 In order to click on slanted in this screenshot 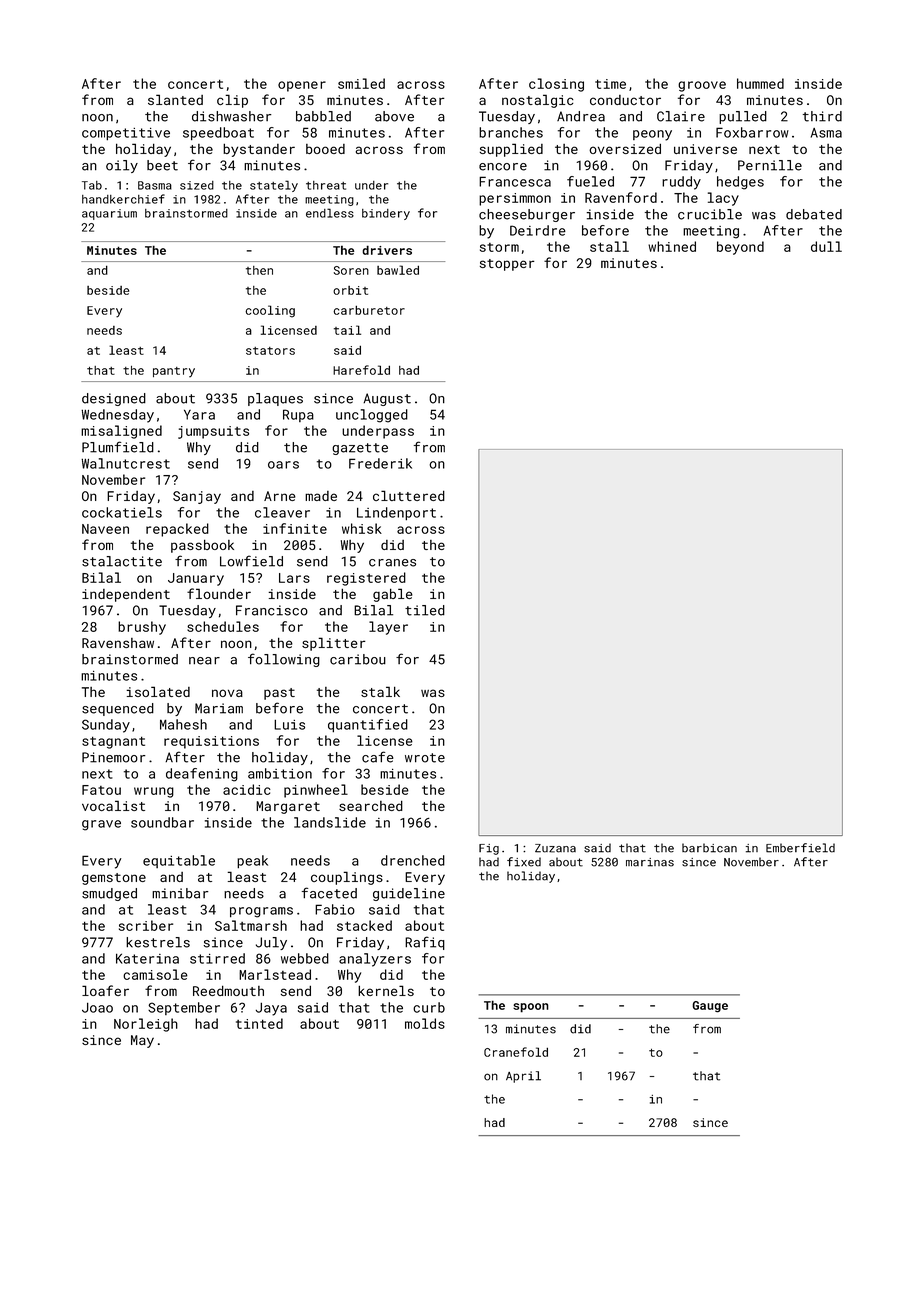, I will do `click(175, 99)`.
